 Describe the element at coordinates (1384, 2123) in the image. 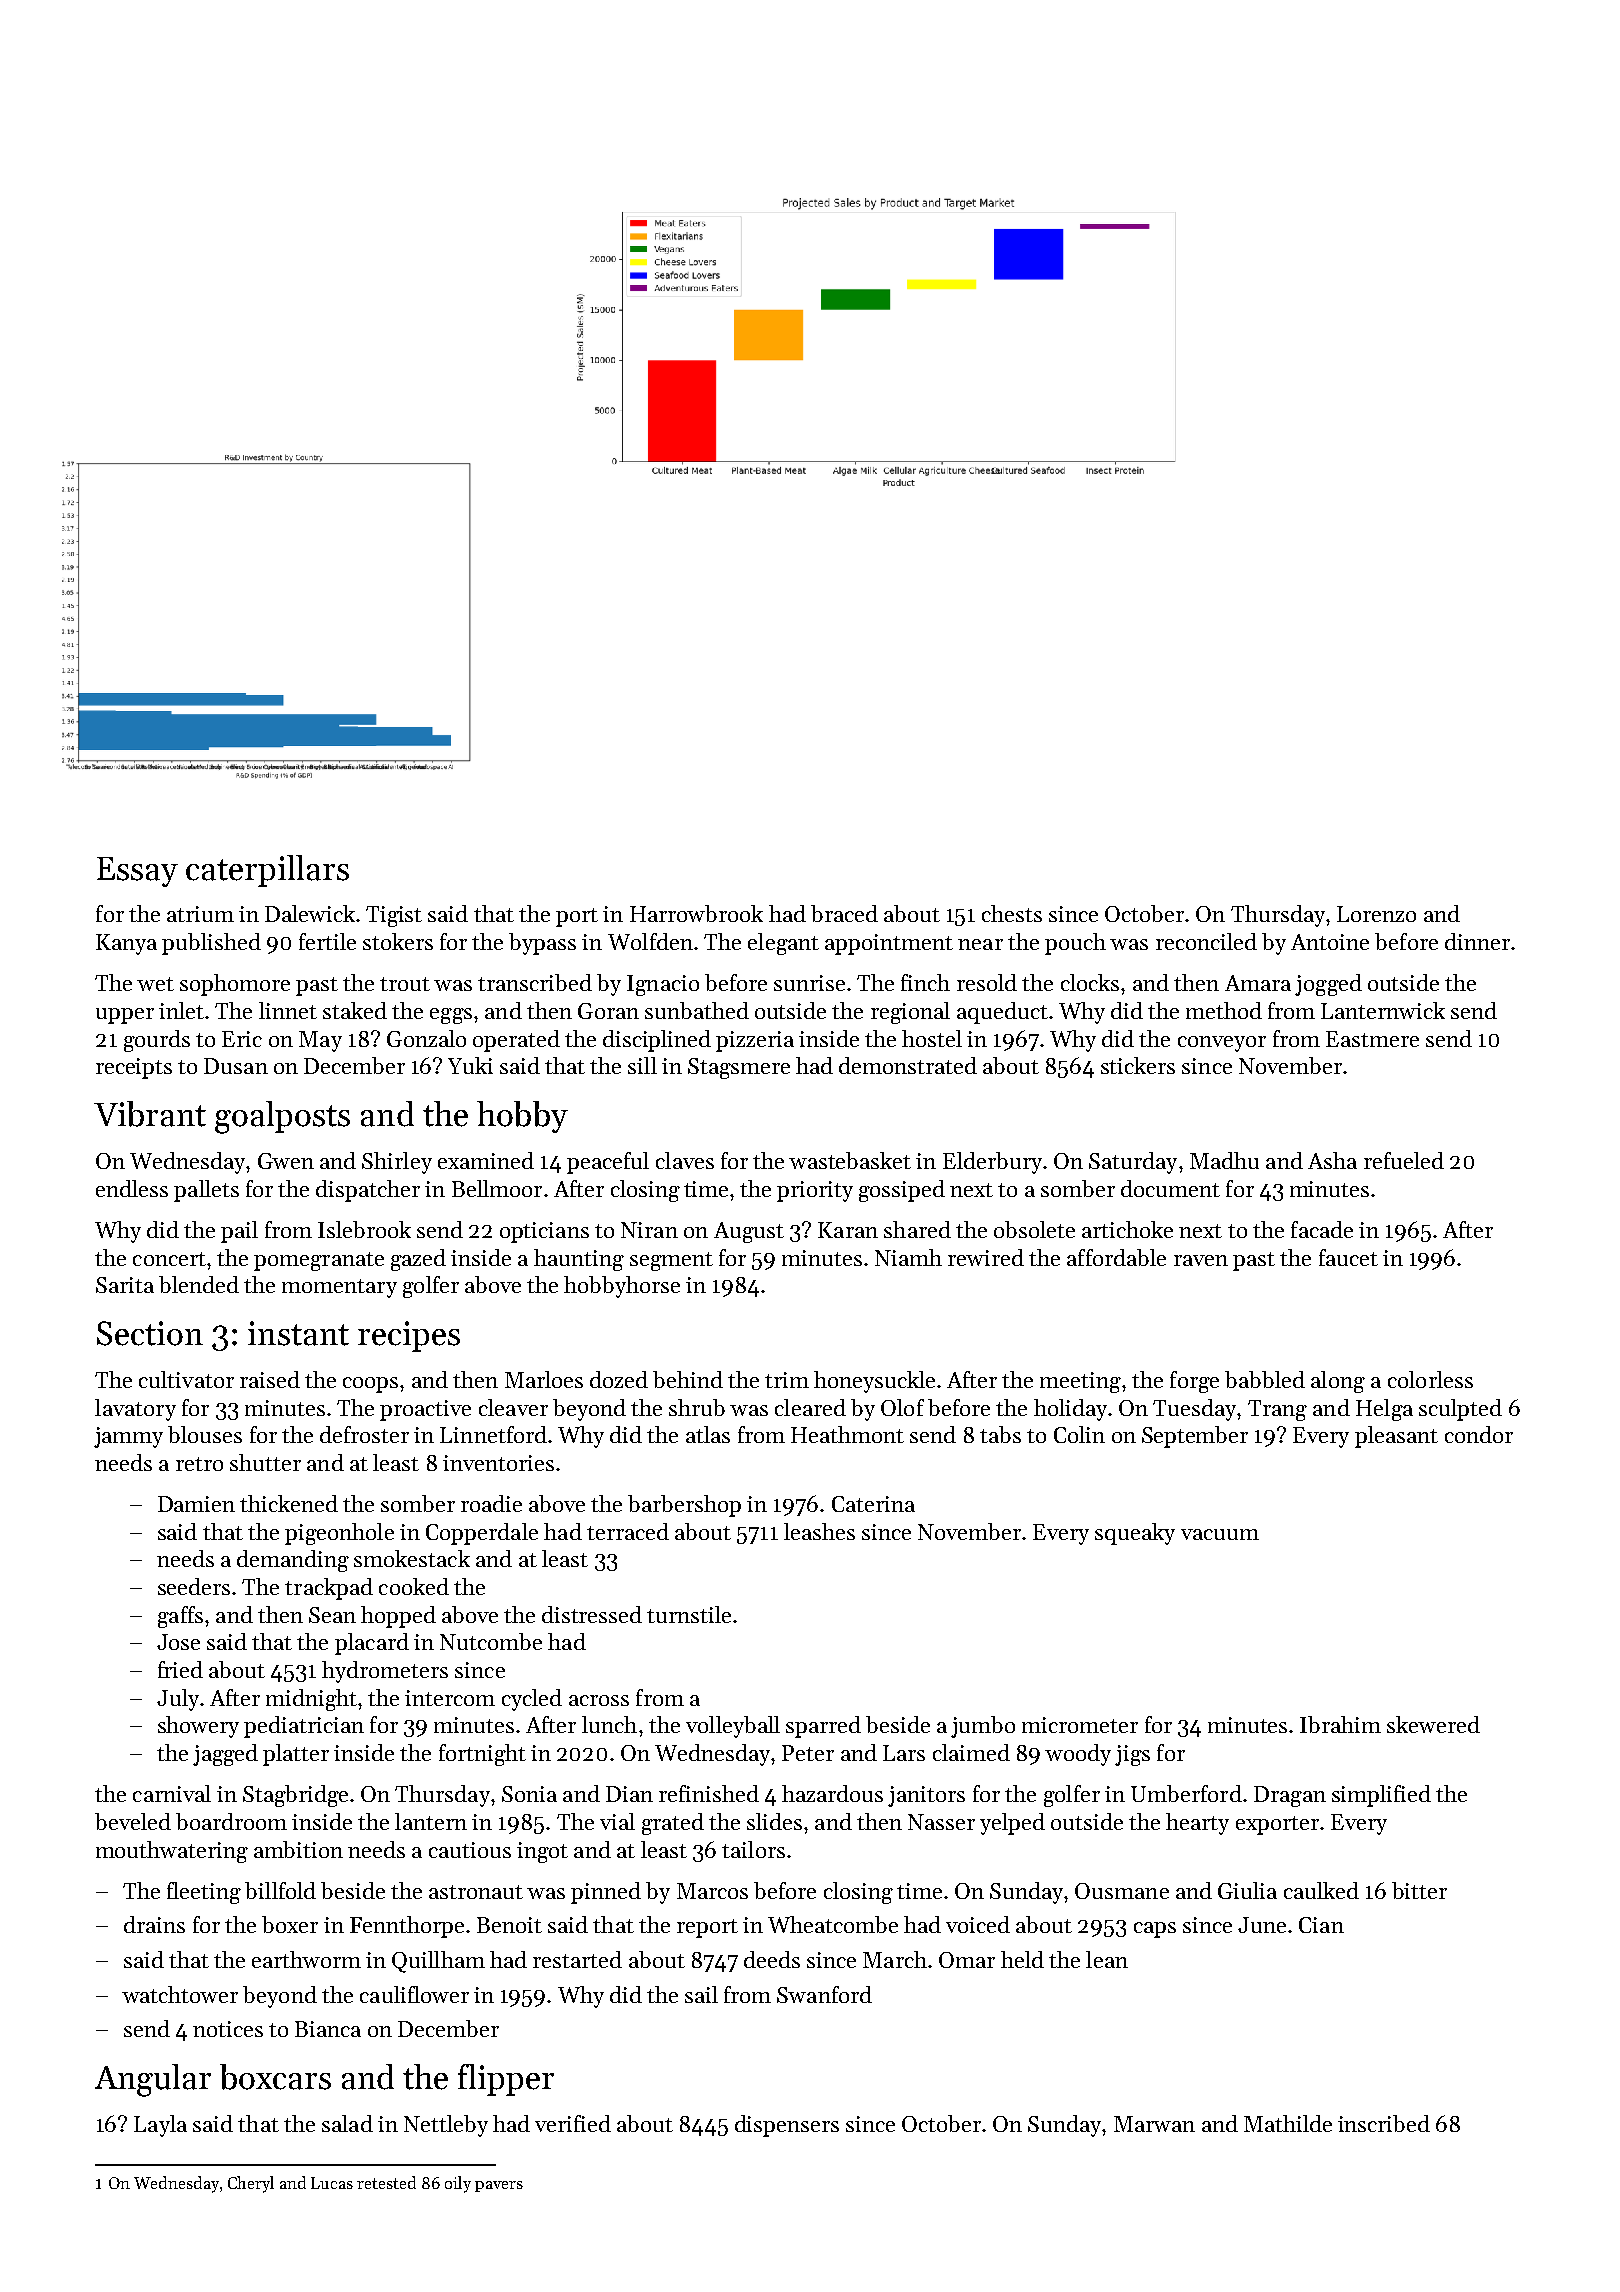

I see `inscribed` at that location.
